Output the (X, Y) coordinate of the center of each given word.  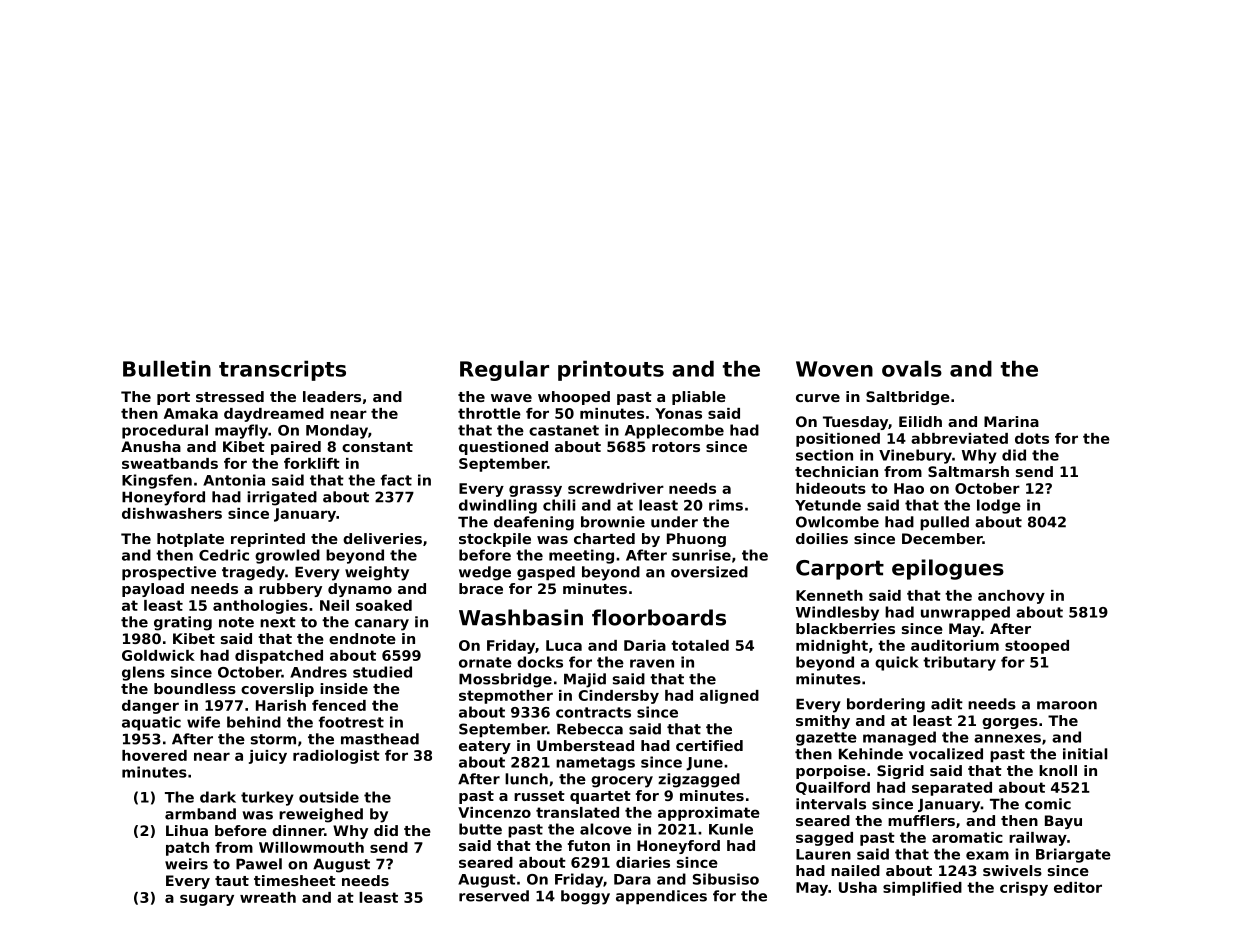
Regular (504, 371)
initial (1085, 754)
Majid (585, 680)
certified (709, 745)
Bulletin (167, 369)
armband (200, 814)
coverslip (277, 690)
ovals (912, 369)
